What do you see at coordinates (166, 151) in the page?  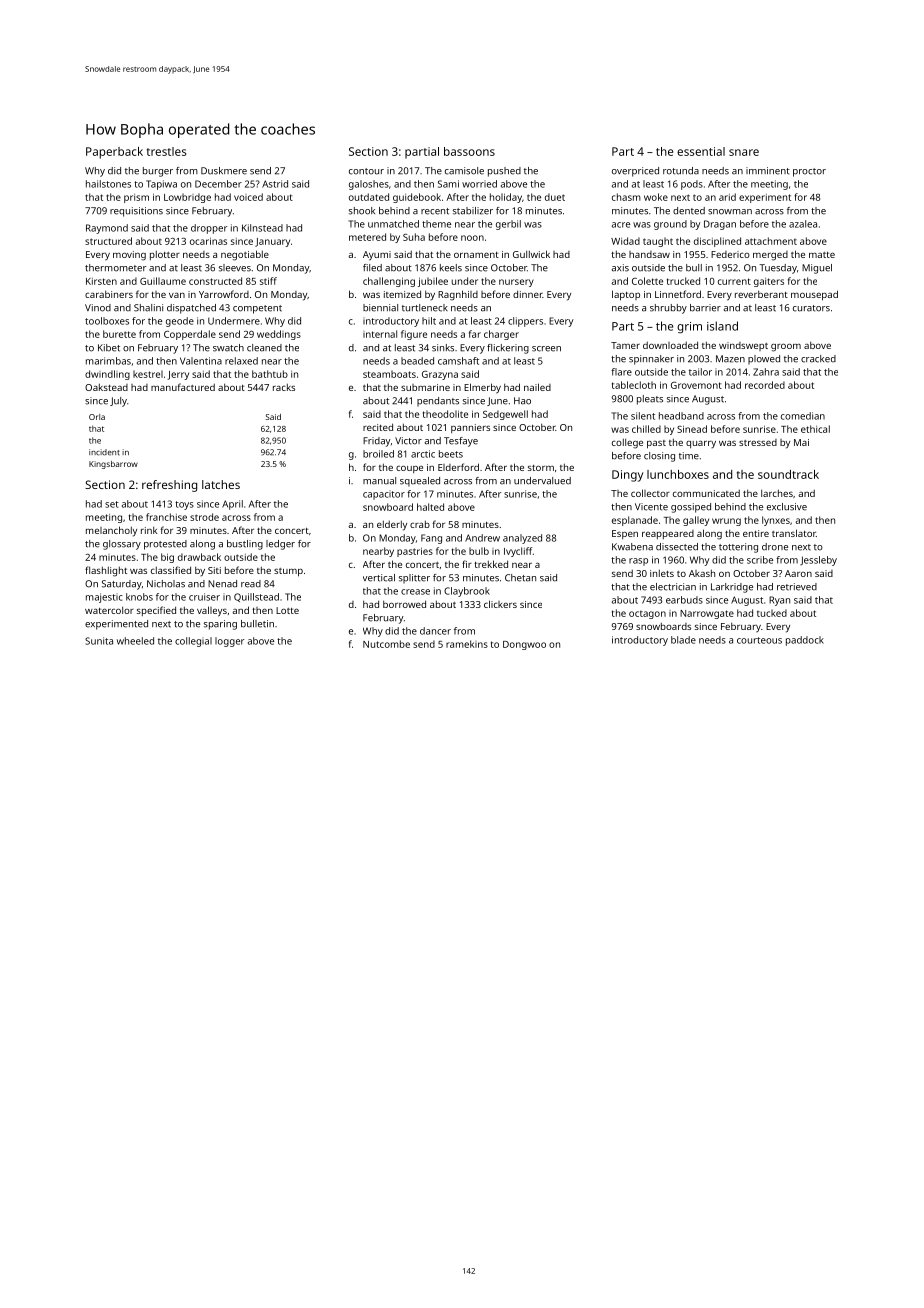 I see `trestles` at bounding box center [166, 151].
